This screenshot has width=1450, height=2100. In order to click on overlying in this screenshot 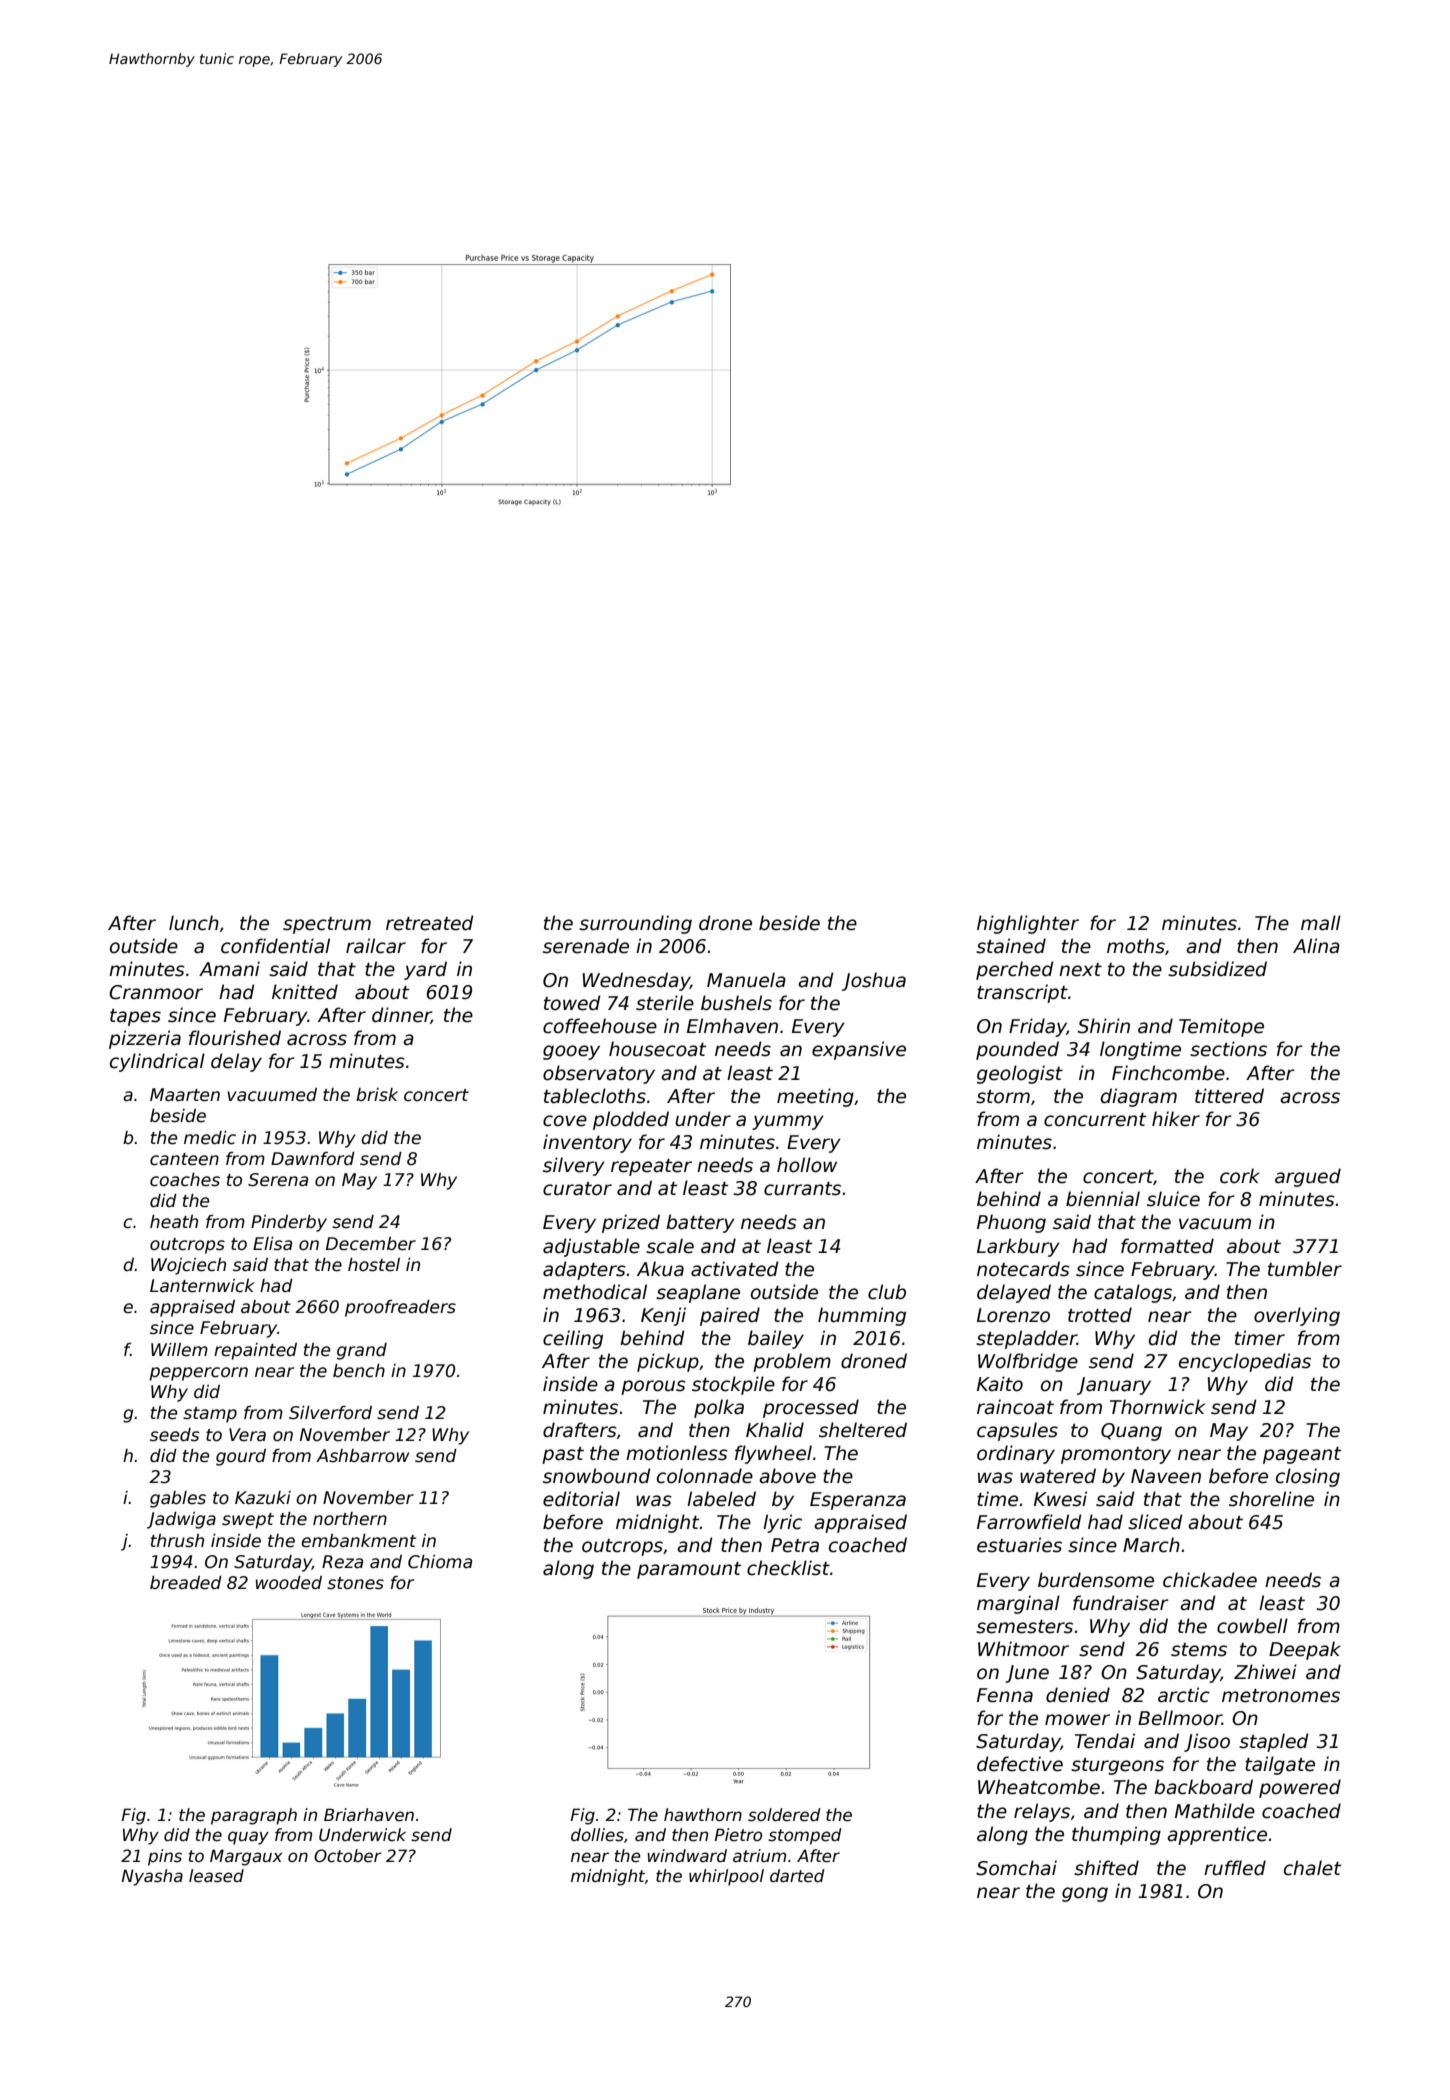, I will do `click(1297, 1316)`.
